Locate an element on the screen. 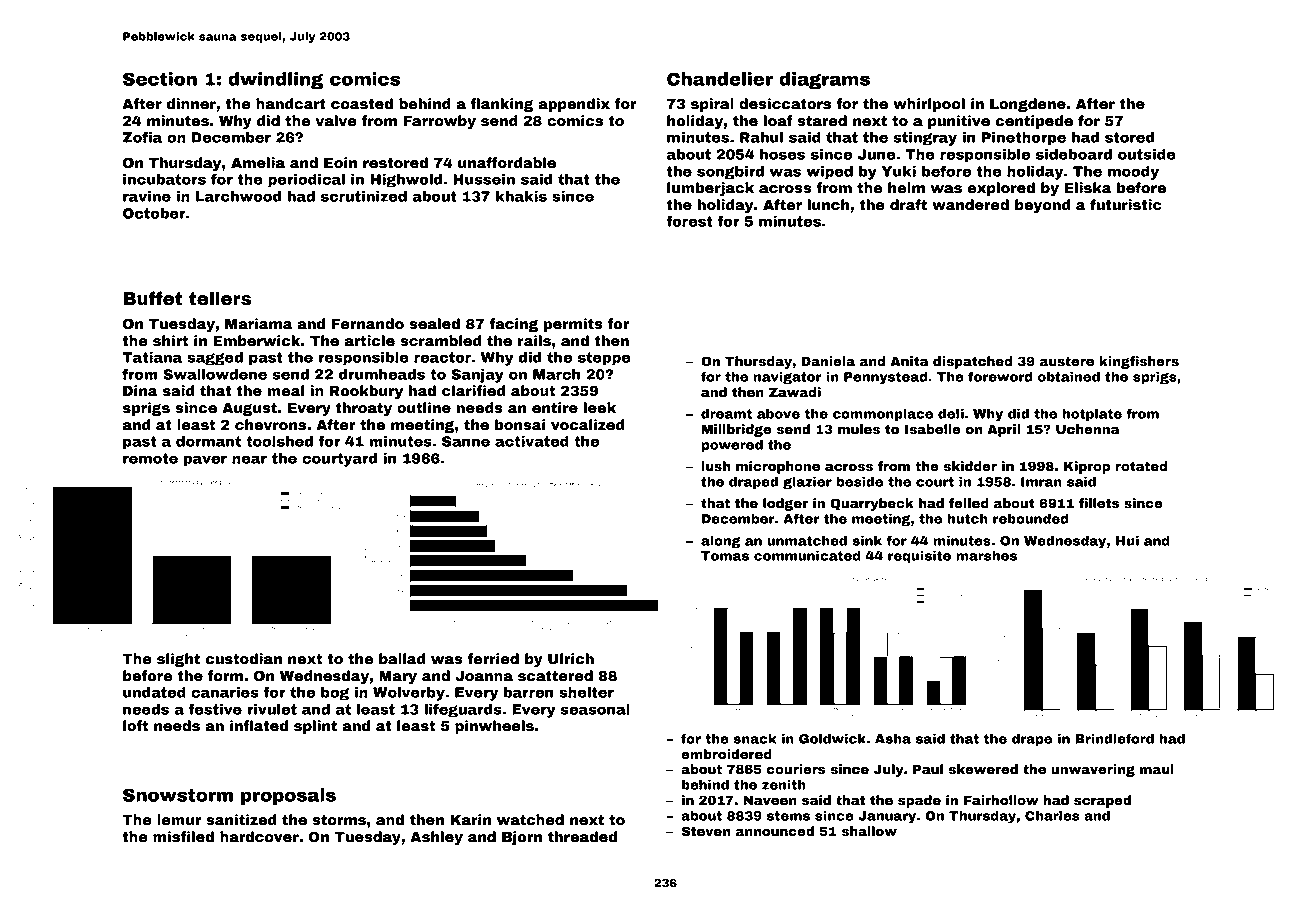 This screenshot has height=924, width=1308. permits is located at coordinates (573, 325).
